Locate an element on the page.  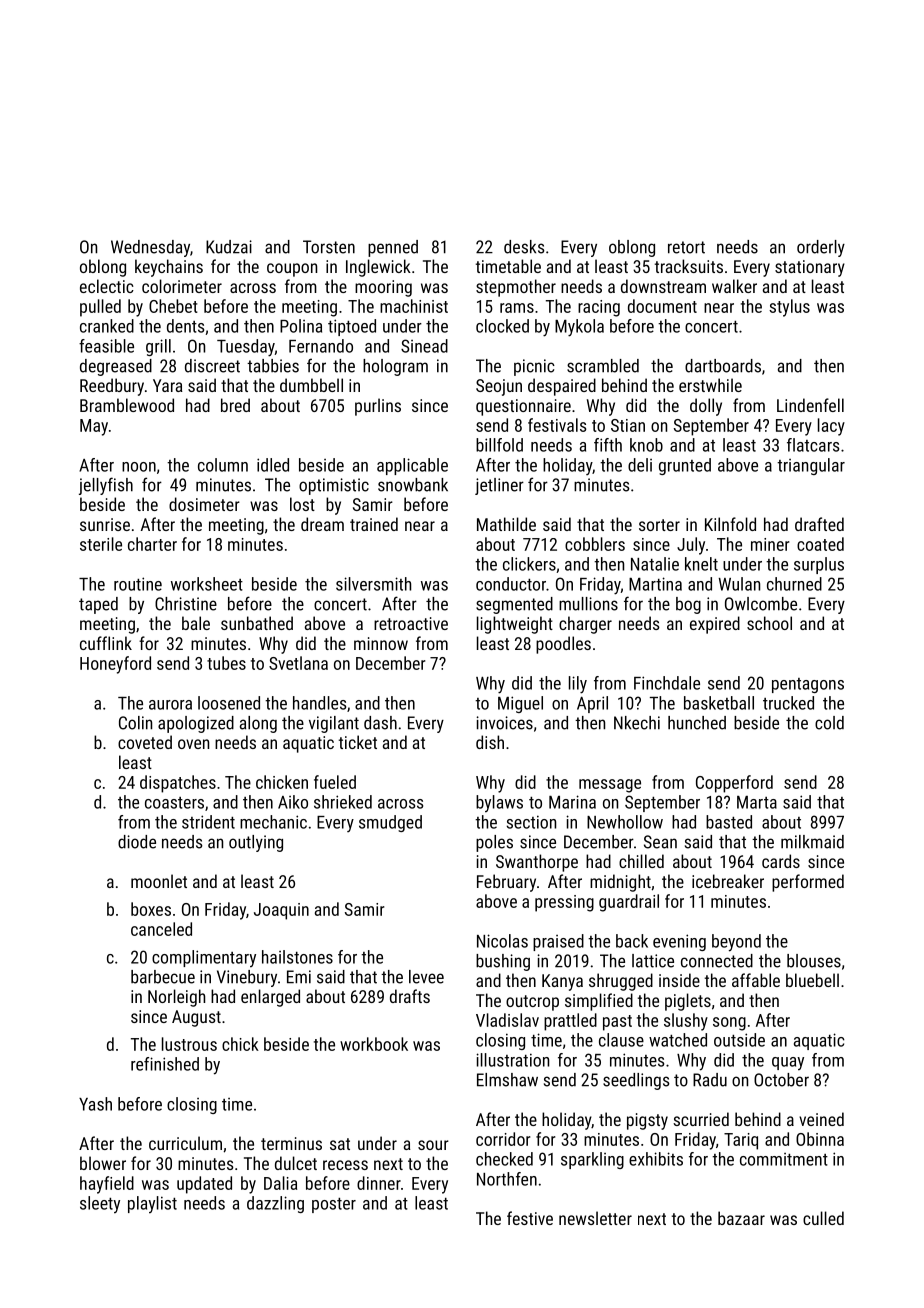
mechanic is located at coordinates (273, 822).
